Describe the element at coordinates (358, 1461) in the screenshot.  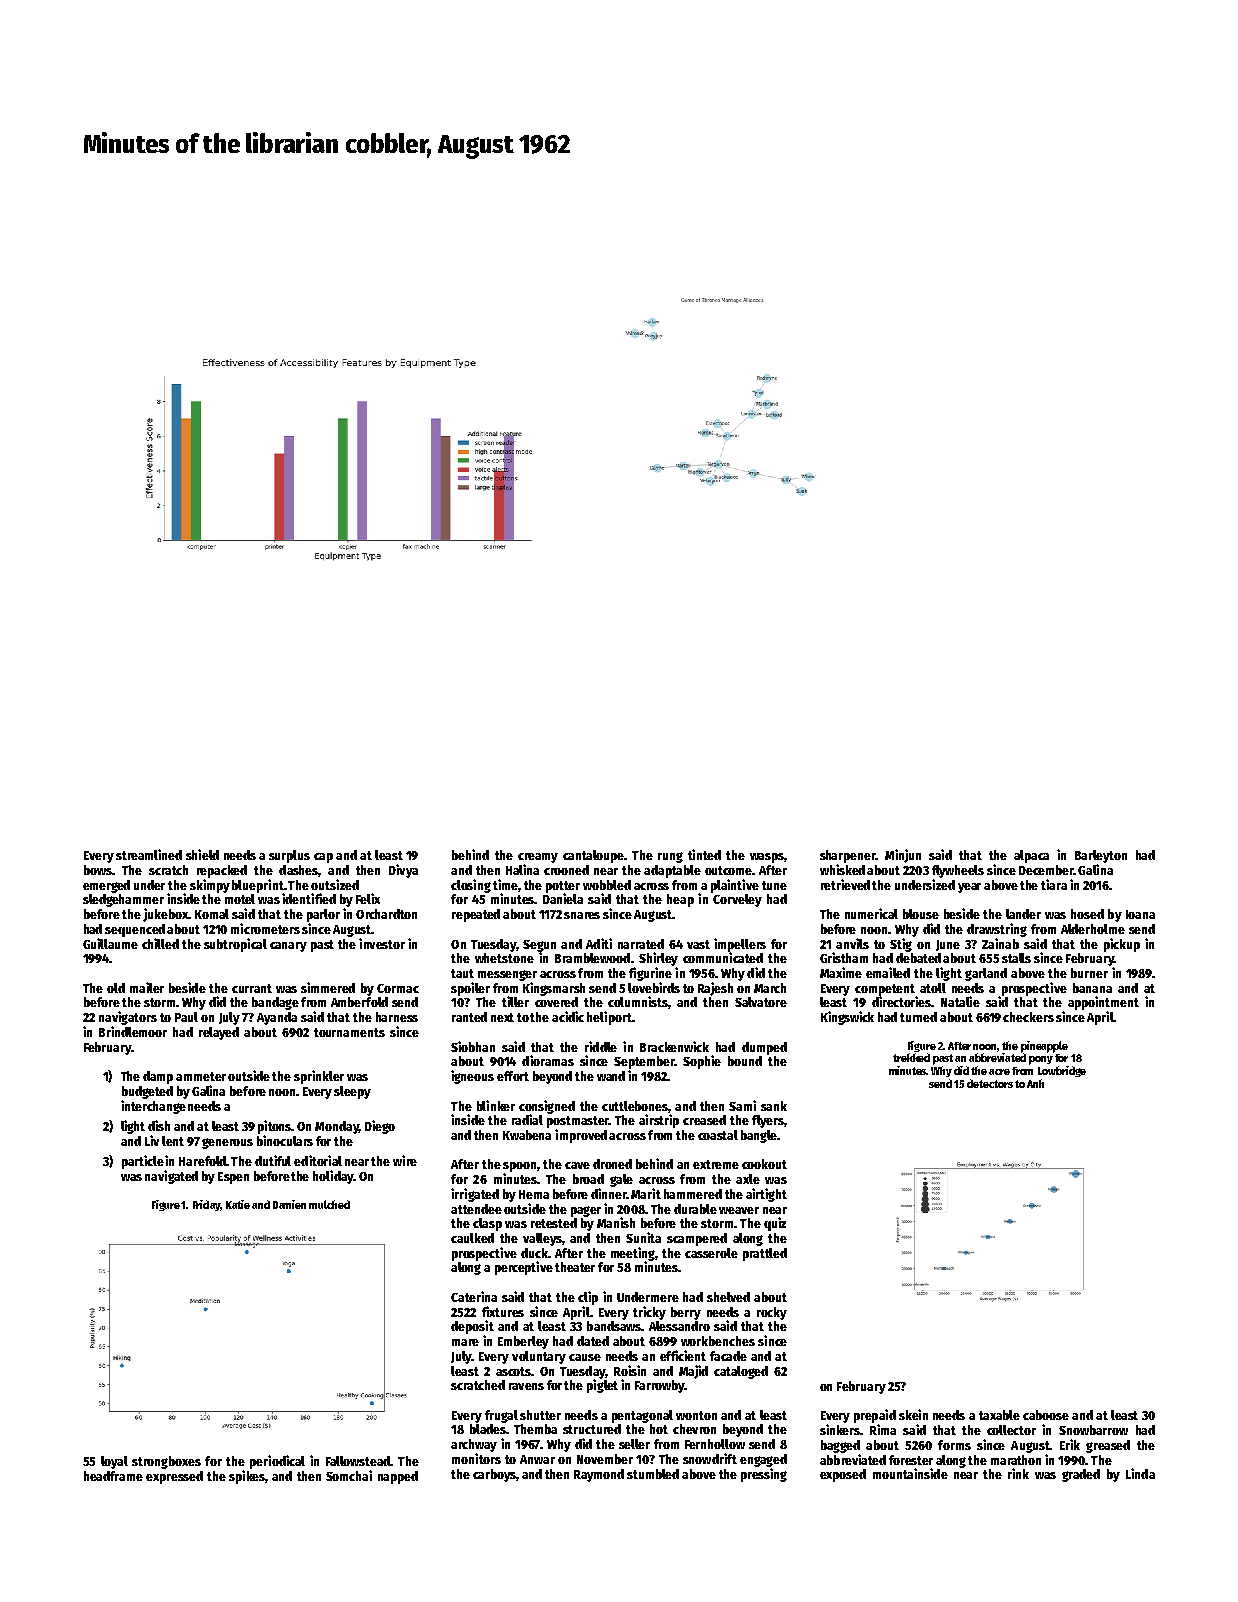
I see `Fallowstead` at that location.
